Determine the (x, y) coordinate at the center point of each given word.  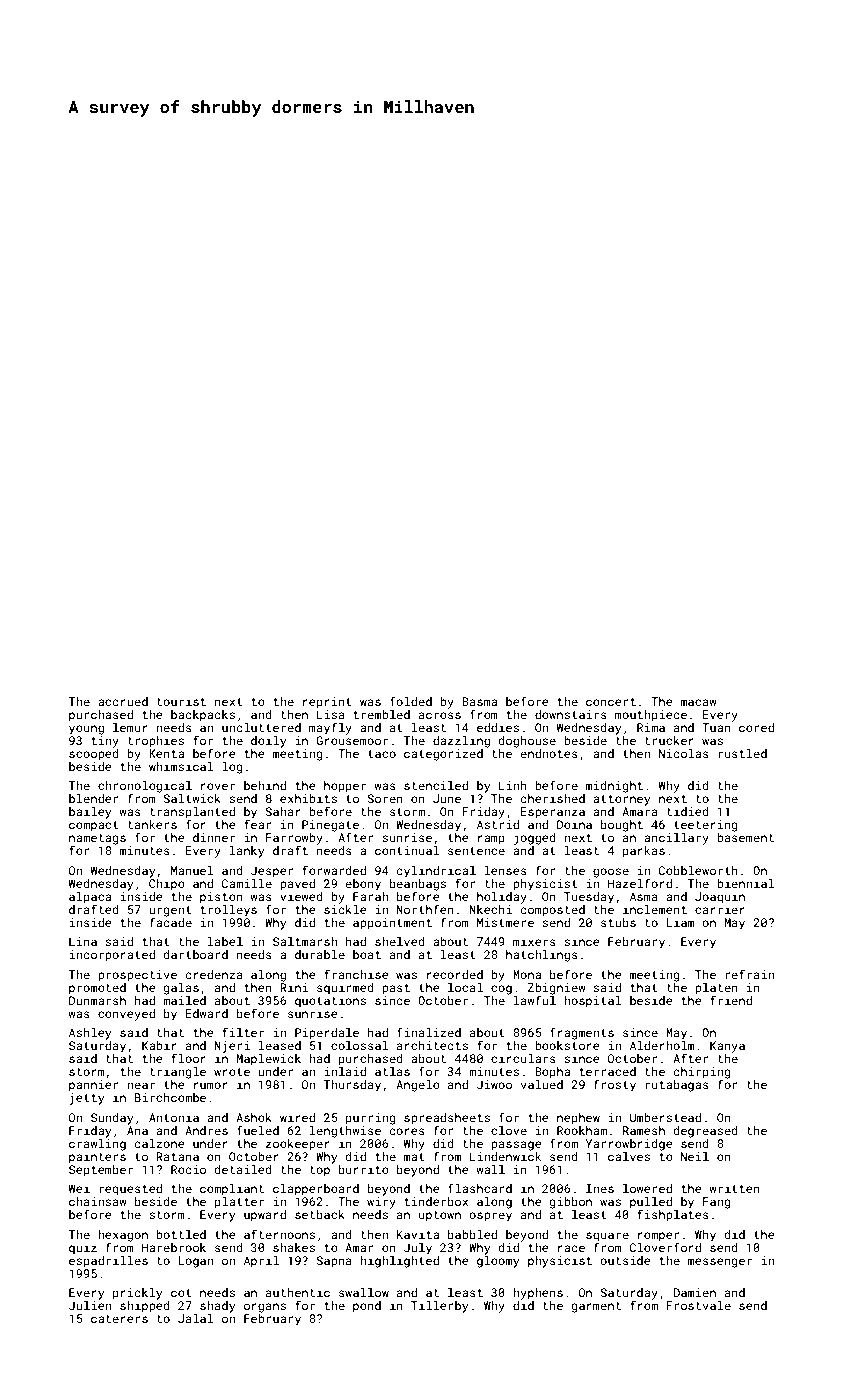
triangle (178, 1073)
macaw (699, 702)
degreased (705, 1132)
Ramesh (644, 1130)
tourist (181, 701)
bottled (181, 1234)
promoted (97, 989)
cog (501, 990)
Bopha (552, 1073)
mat (414, 1157)
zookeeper (298, 1145)
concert (611, 702)
